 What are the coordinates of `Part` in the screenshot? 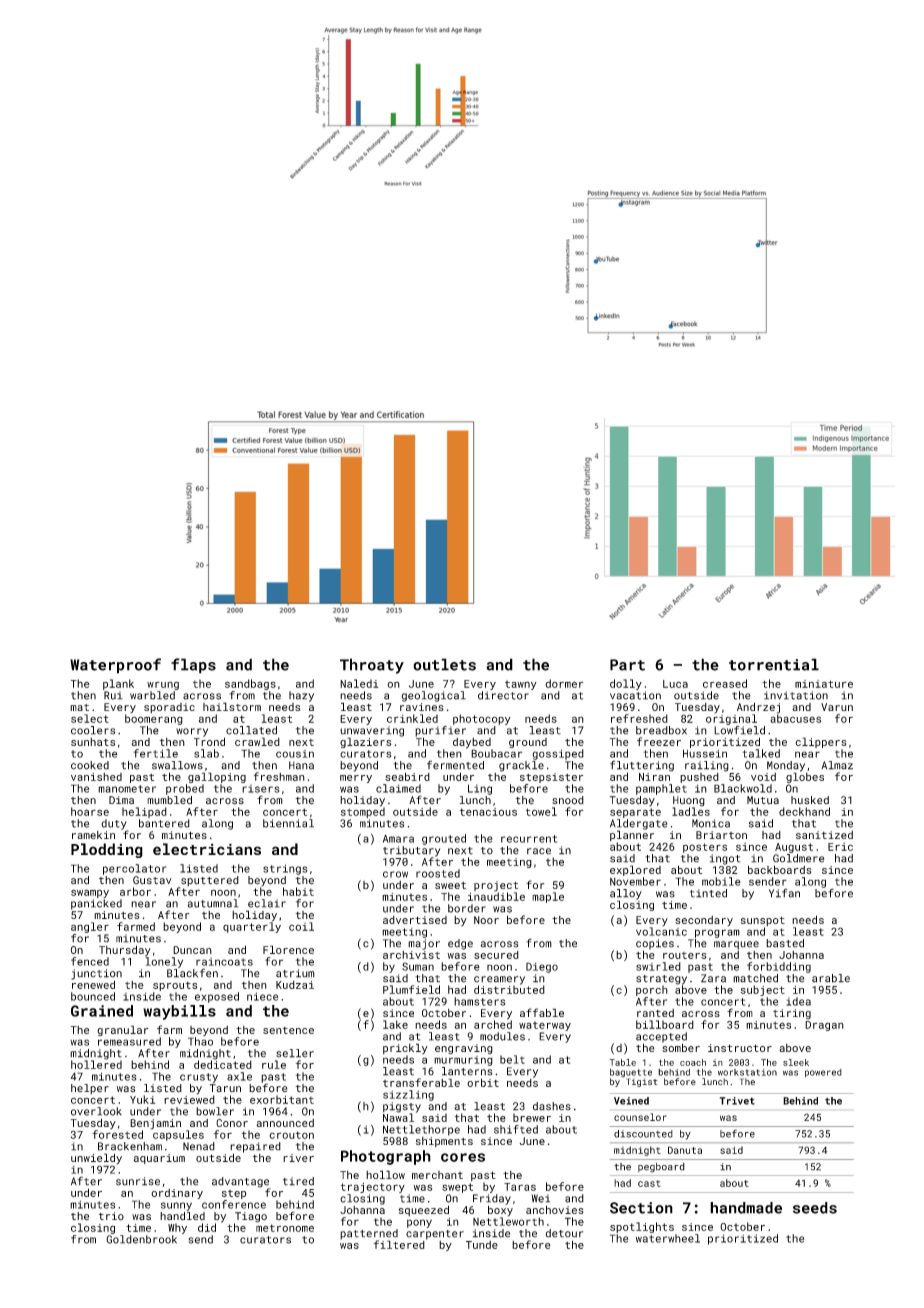 It's located at (627, 665).
